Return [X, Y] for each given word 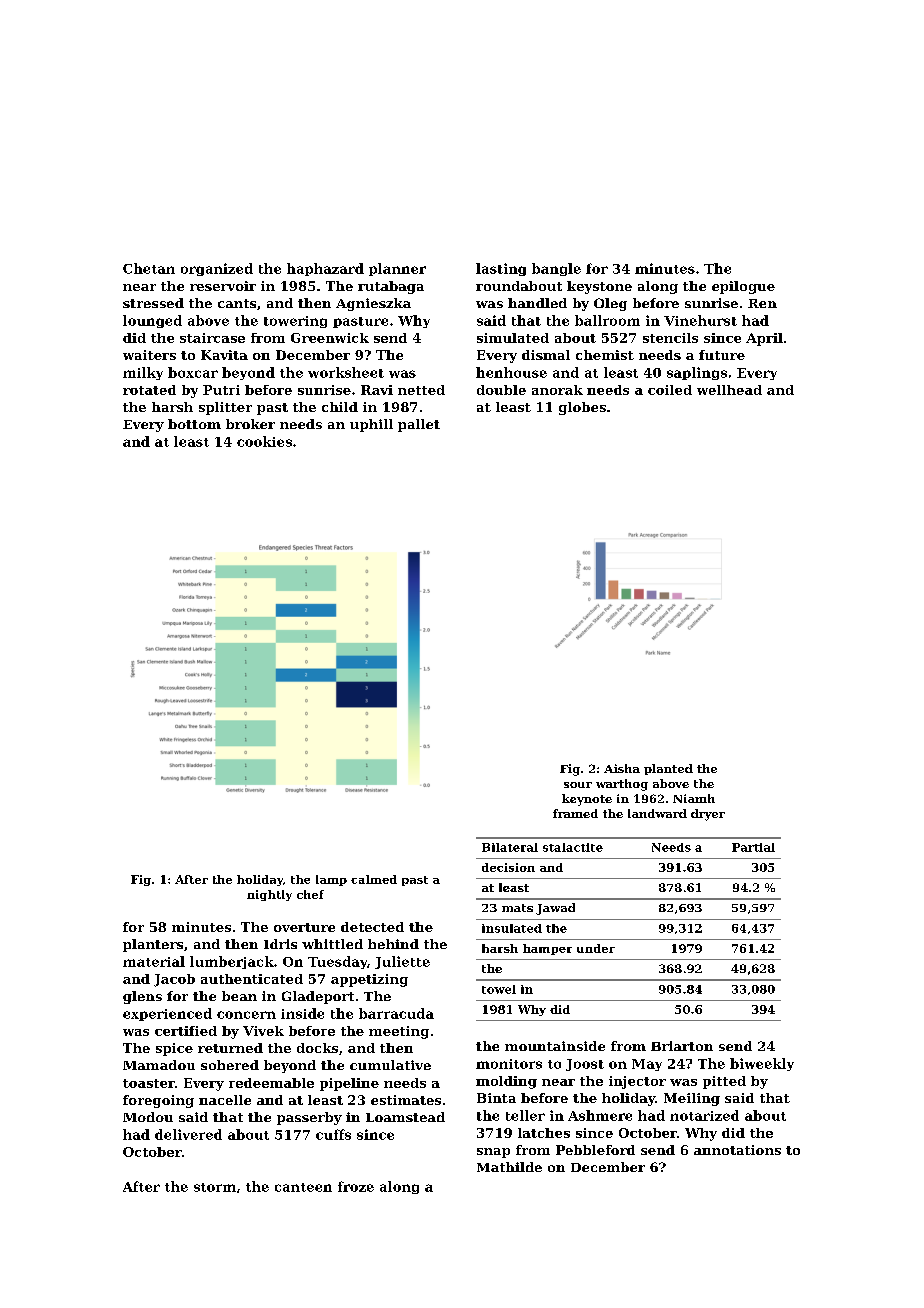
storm [215, 1187]
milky [143, 373]
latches [544, 1133]
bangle [556, 269]
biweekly [762, 1064]
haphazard [325, 269]
